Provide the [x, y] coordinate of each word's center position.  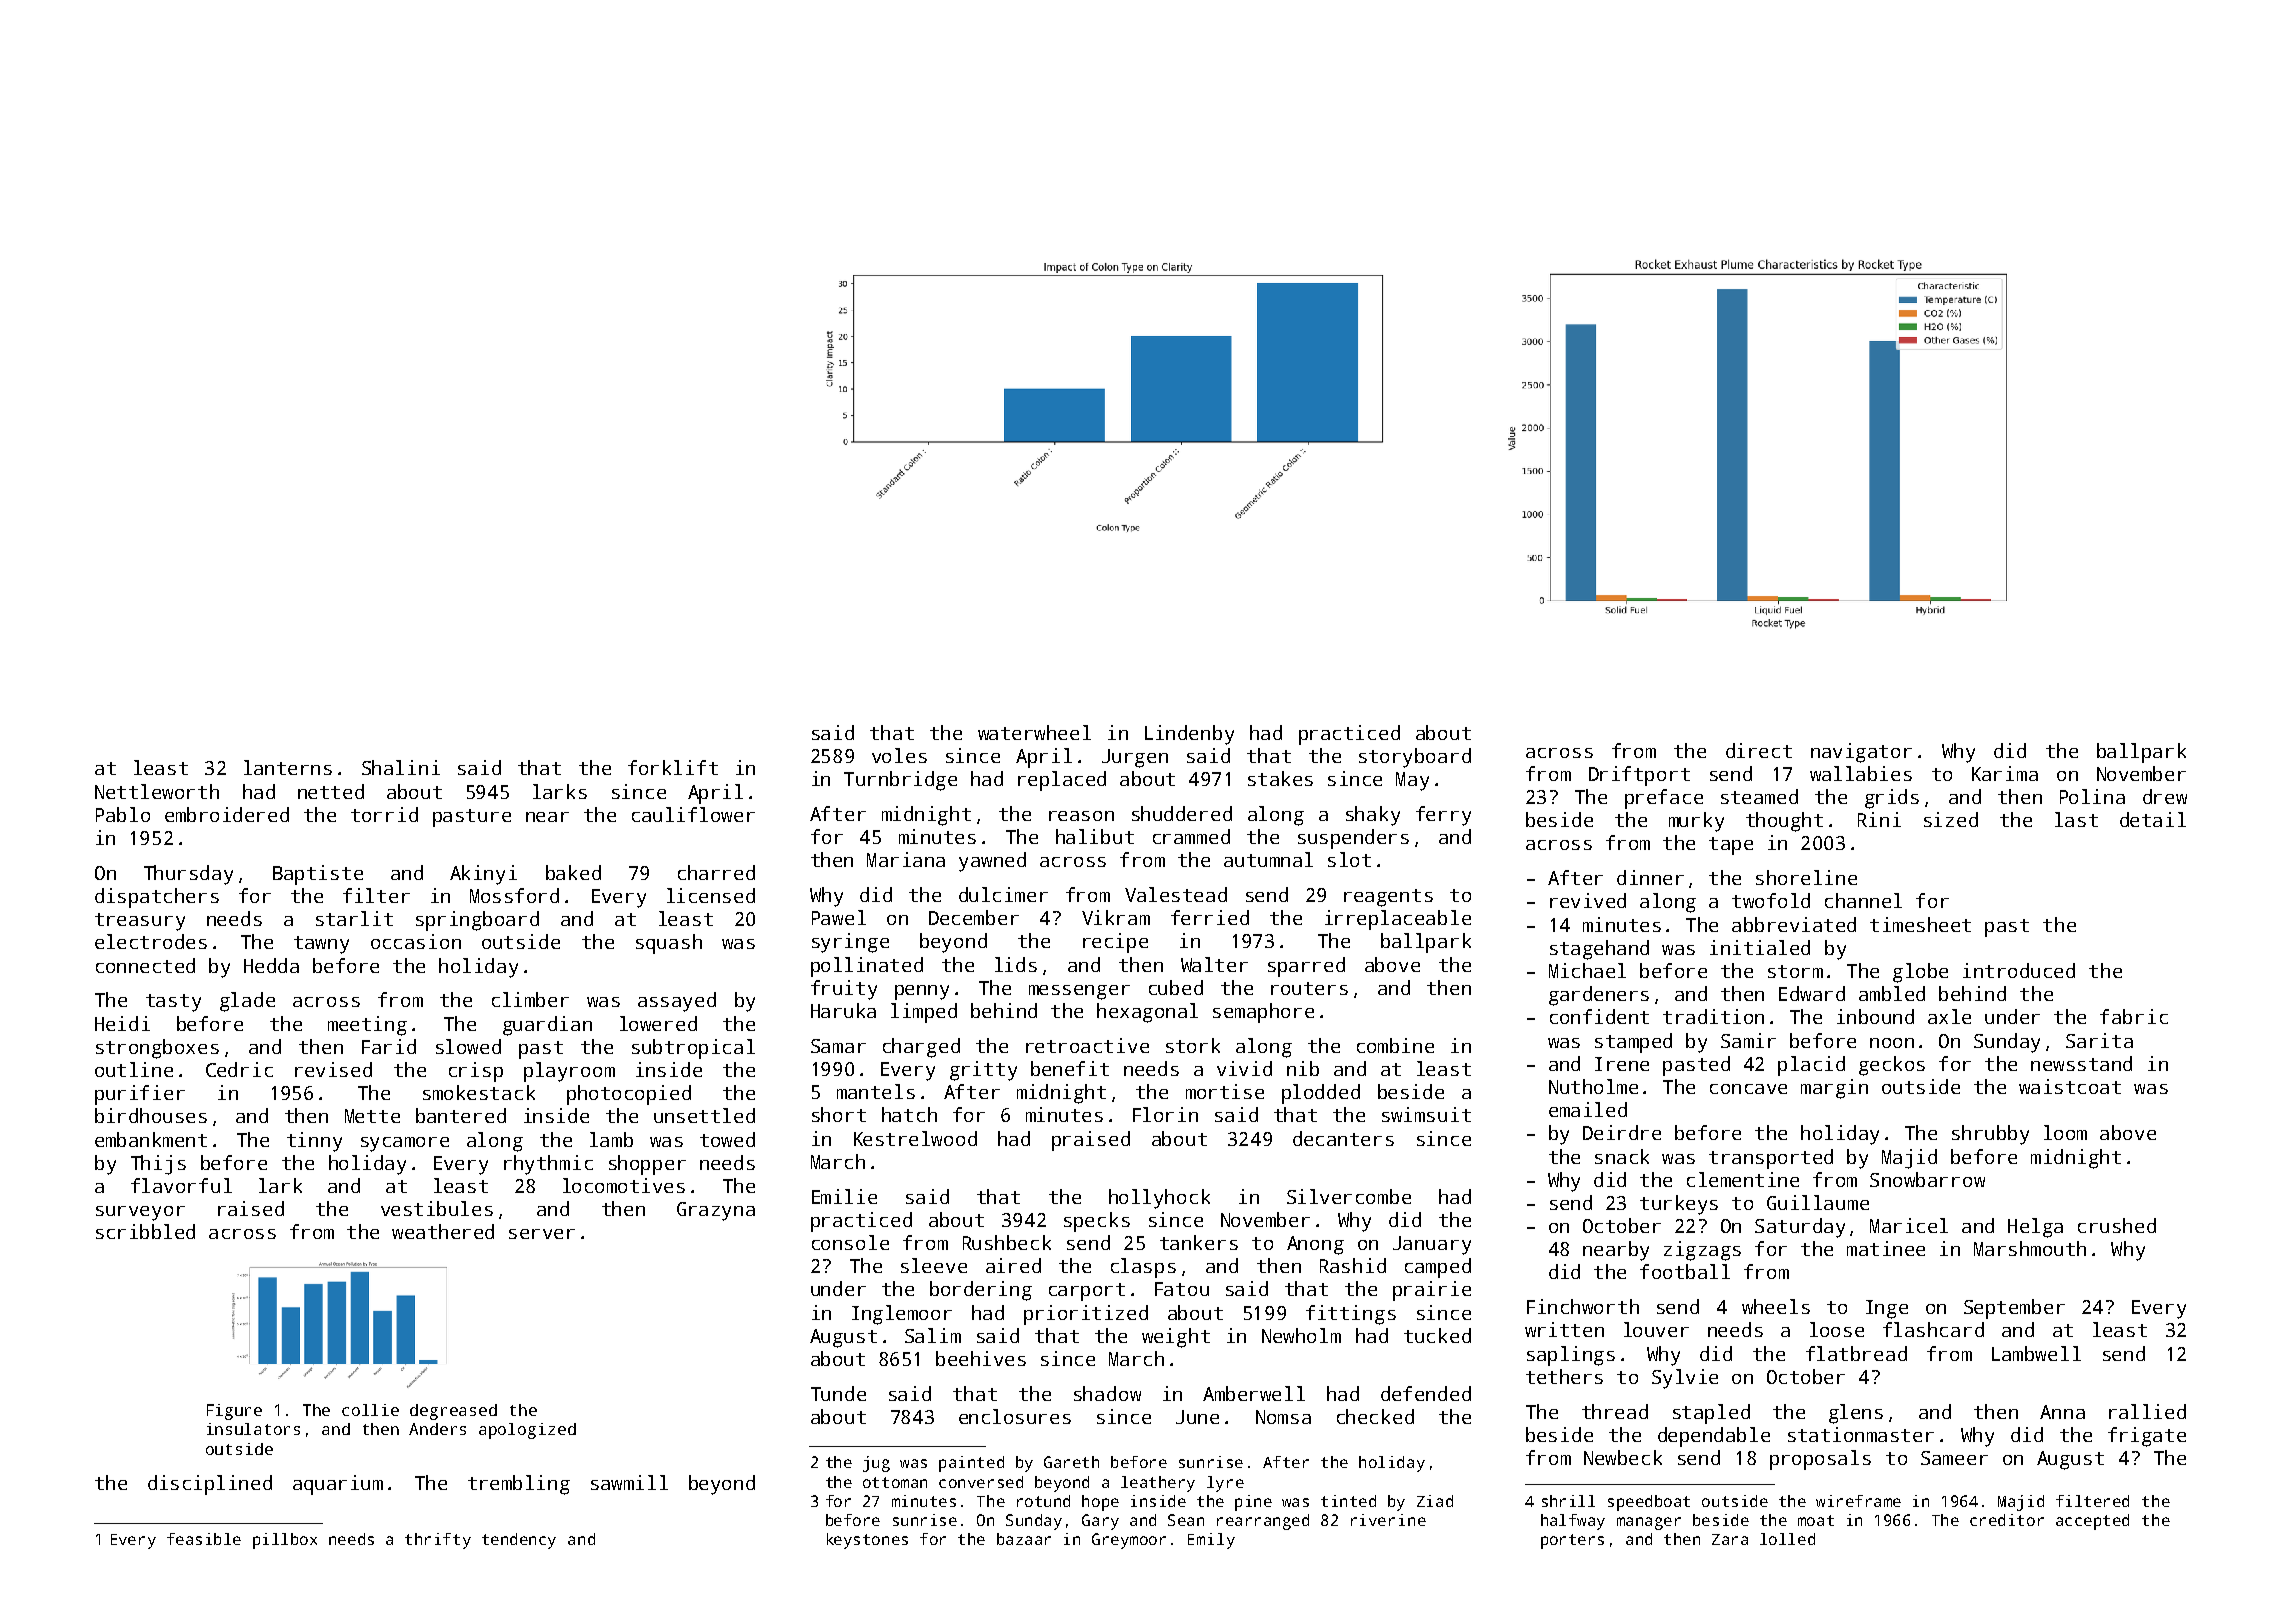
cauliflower [693, 814]
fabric [2134, 1016]
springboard [477, 921]
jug [876, 1464]
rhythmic [548, 1165]
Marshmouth [2030, 1248]
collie [370, 1410]
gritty [983, 1071]
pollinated [867, 967]
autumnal [1268, 859]
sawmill [629, 1482]
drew [2165, 796]
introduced [2019, 970]
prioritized [1086, 1315]
